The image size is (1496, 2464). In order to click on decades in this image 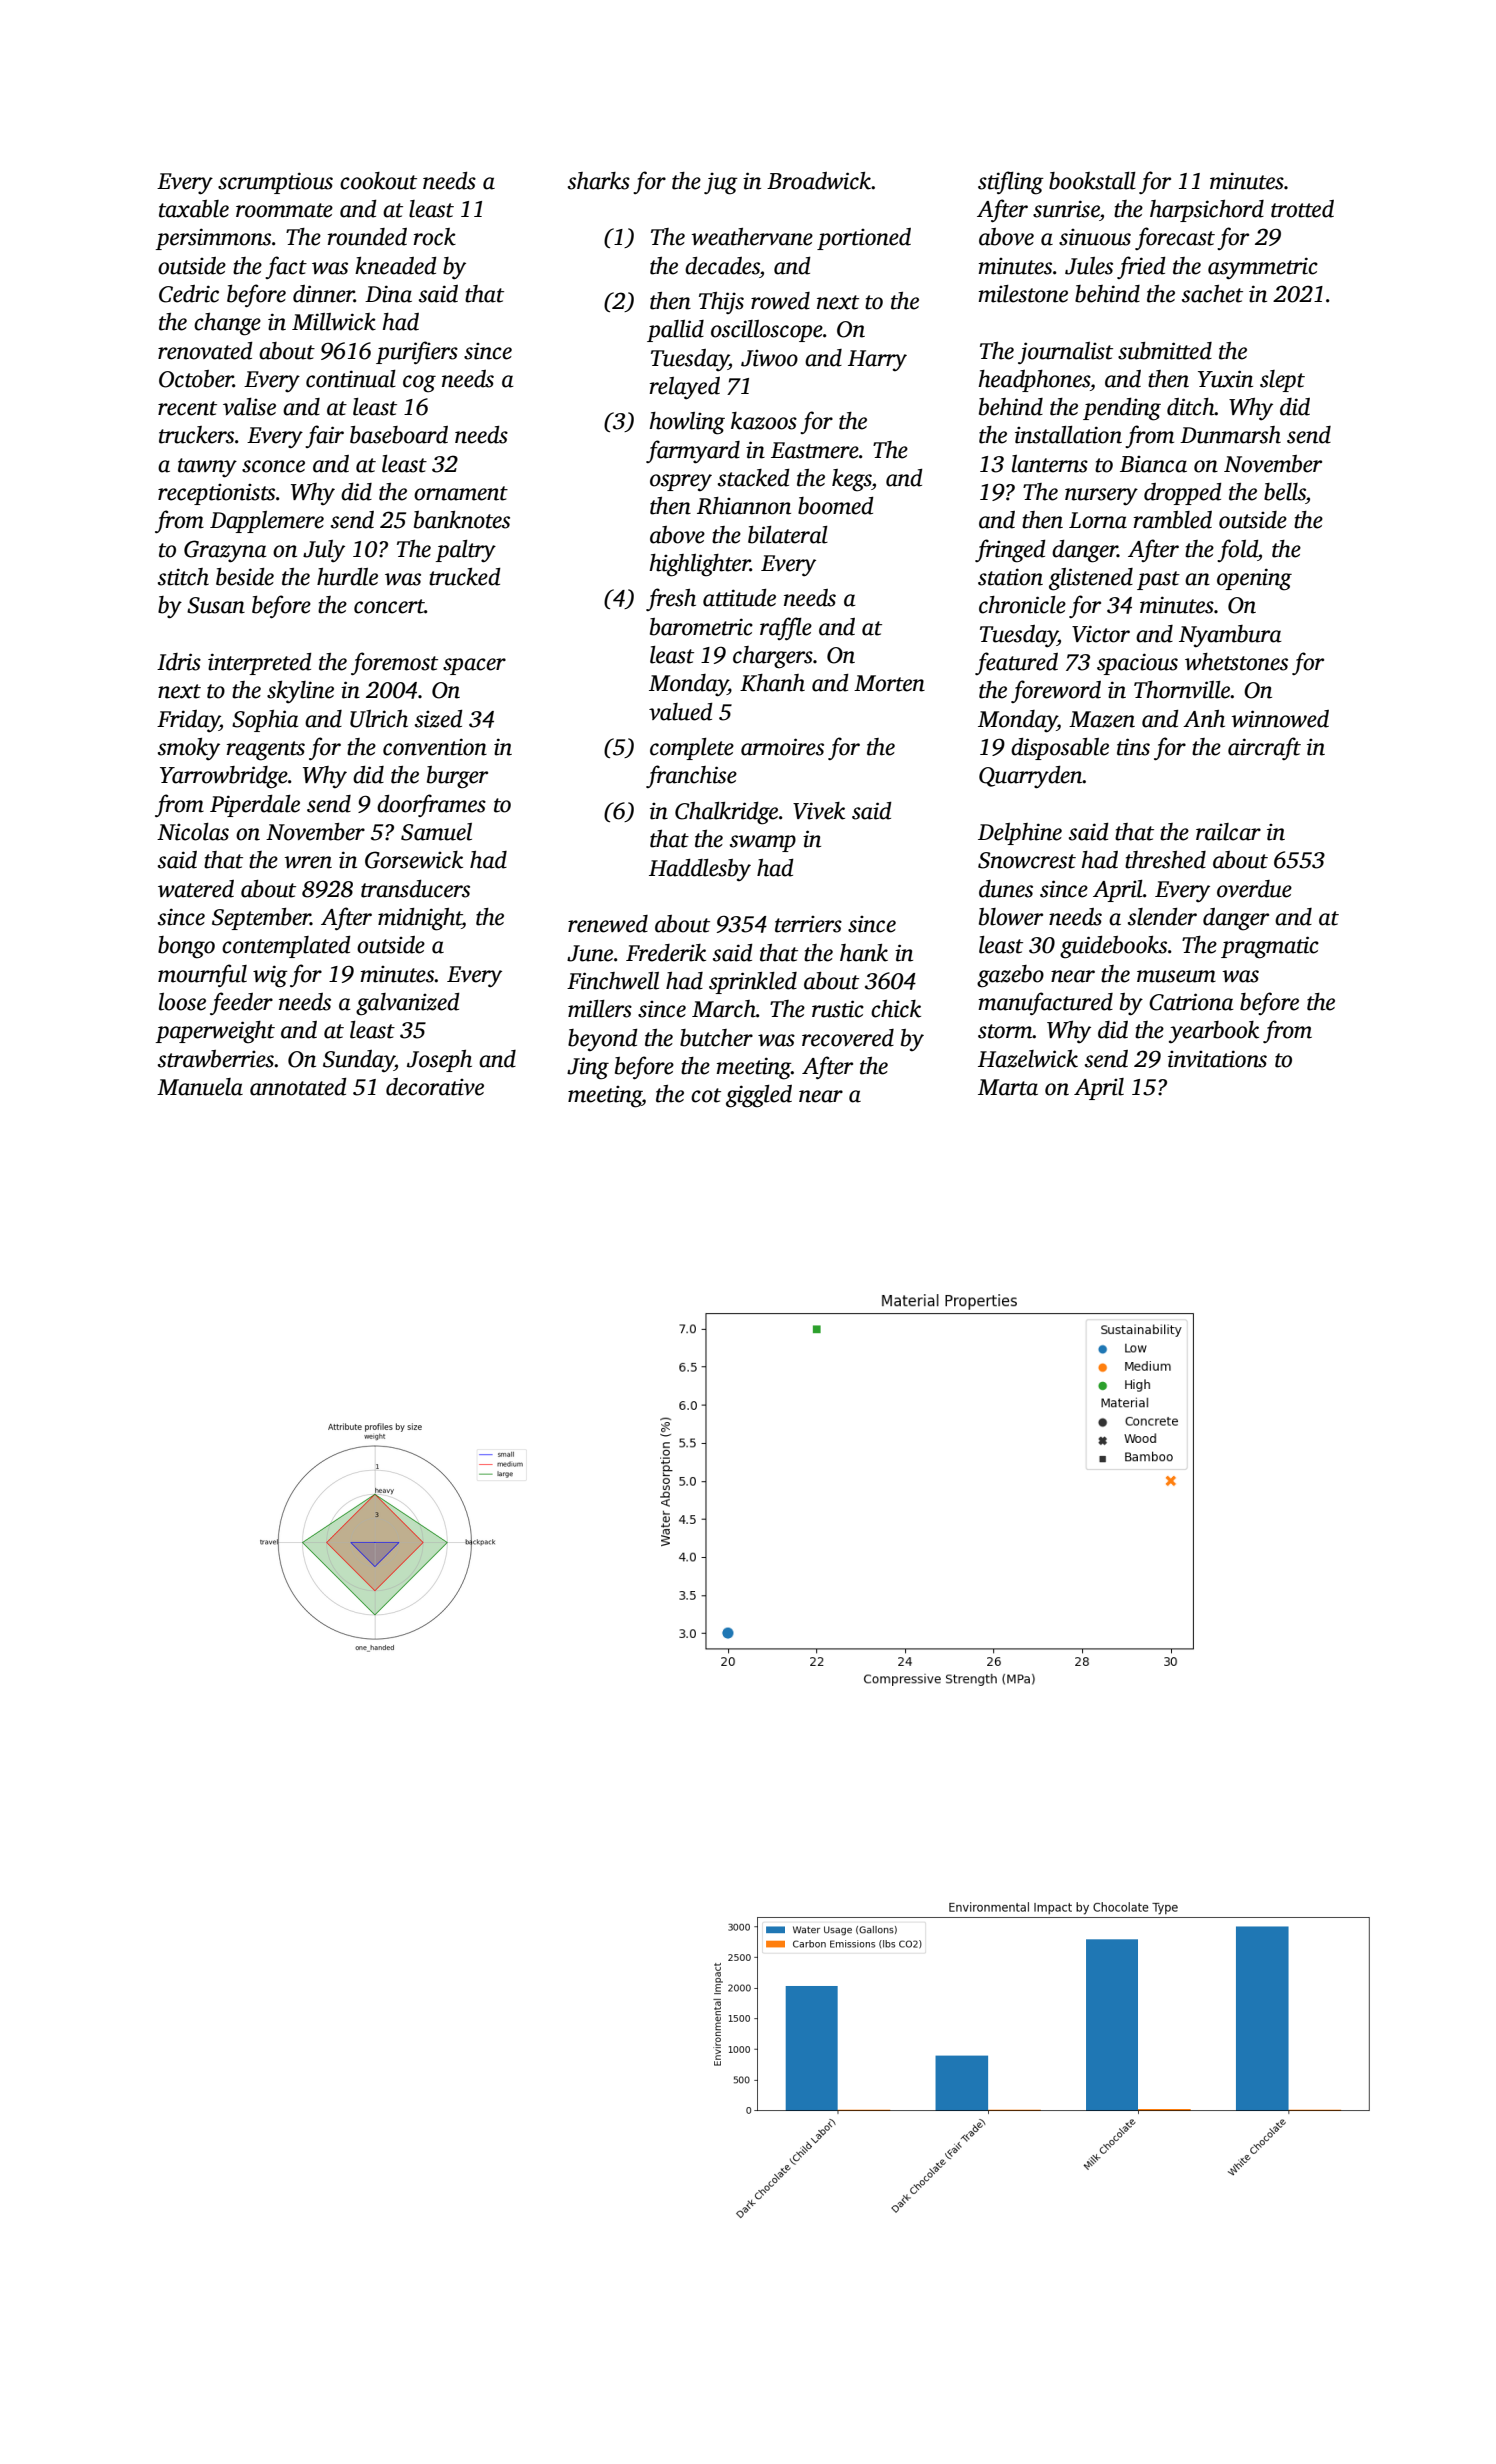, I will do `click(722, 266)`.
